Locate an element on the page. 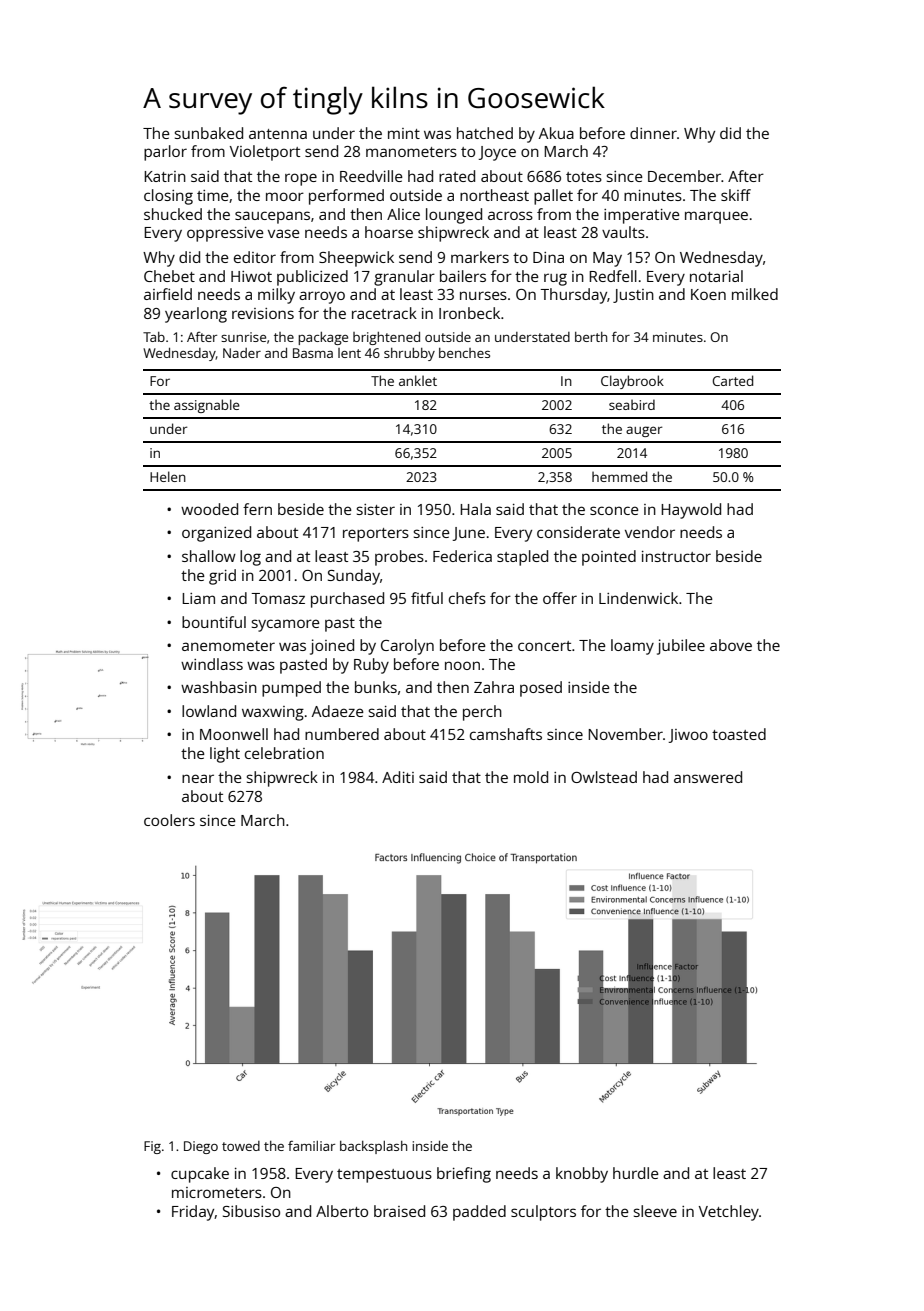 The width and height of the document is (924, 1311). micrometers is located at coordinates (217, 1192).
